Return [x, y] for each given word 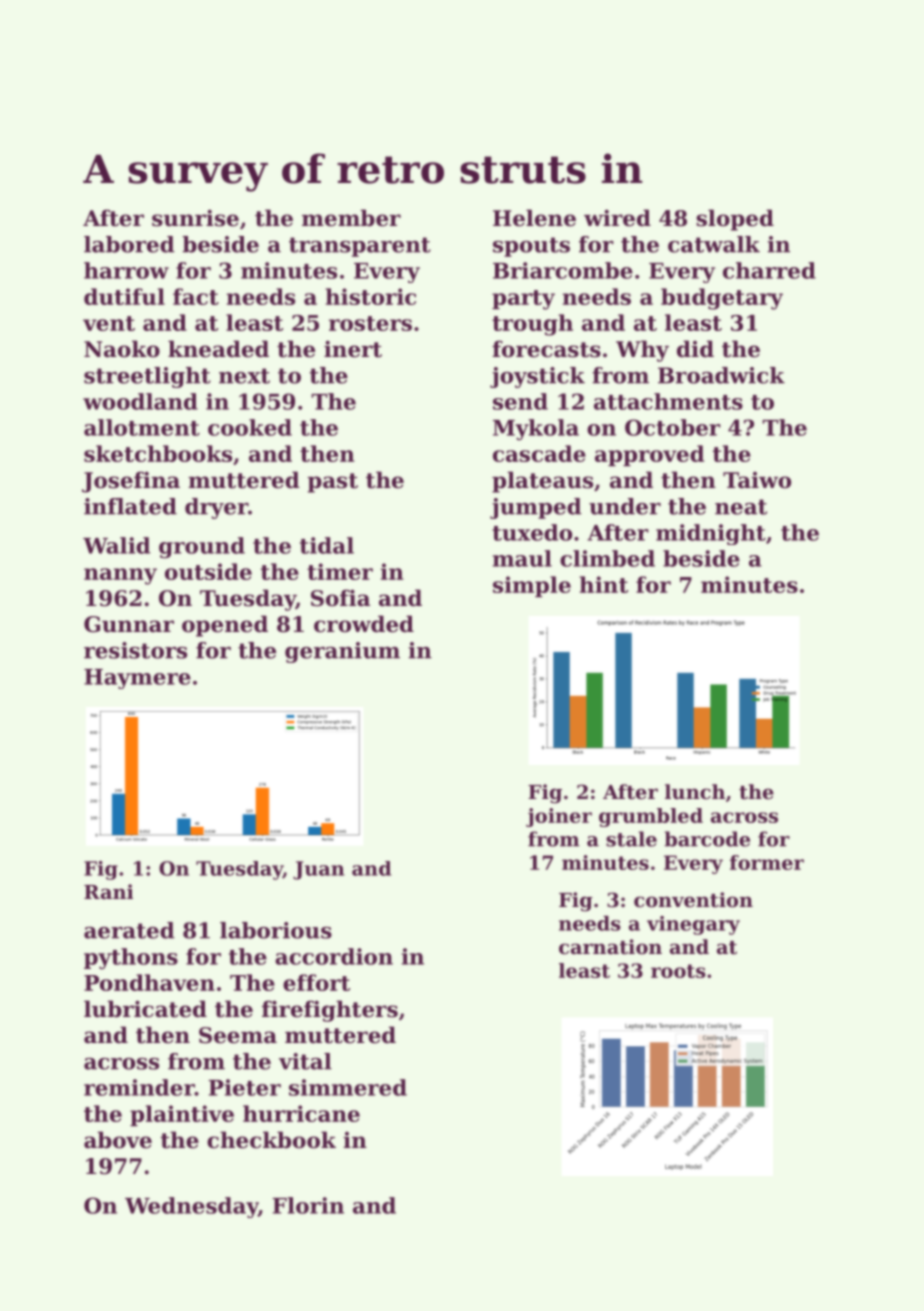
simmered [348, 1087]
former [767, 862]
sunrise [195, 218]
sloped [735, 220]
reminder [139, 1087]
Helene [534, 218]
